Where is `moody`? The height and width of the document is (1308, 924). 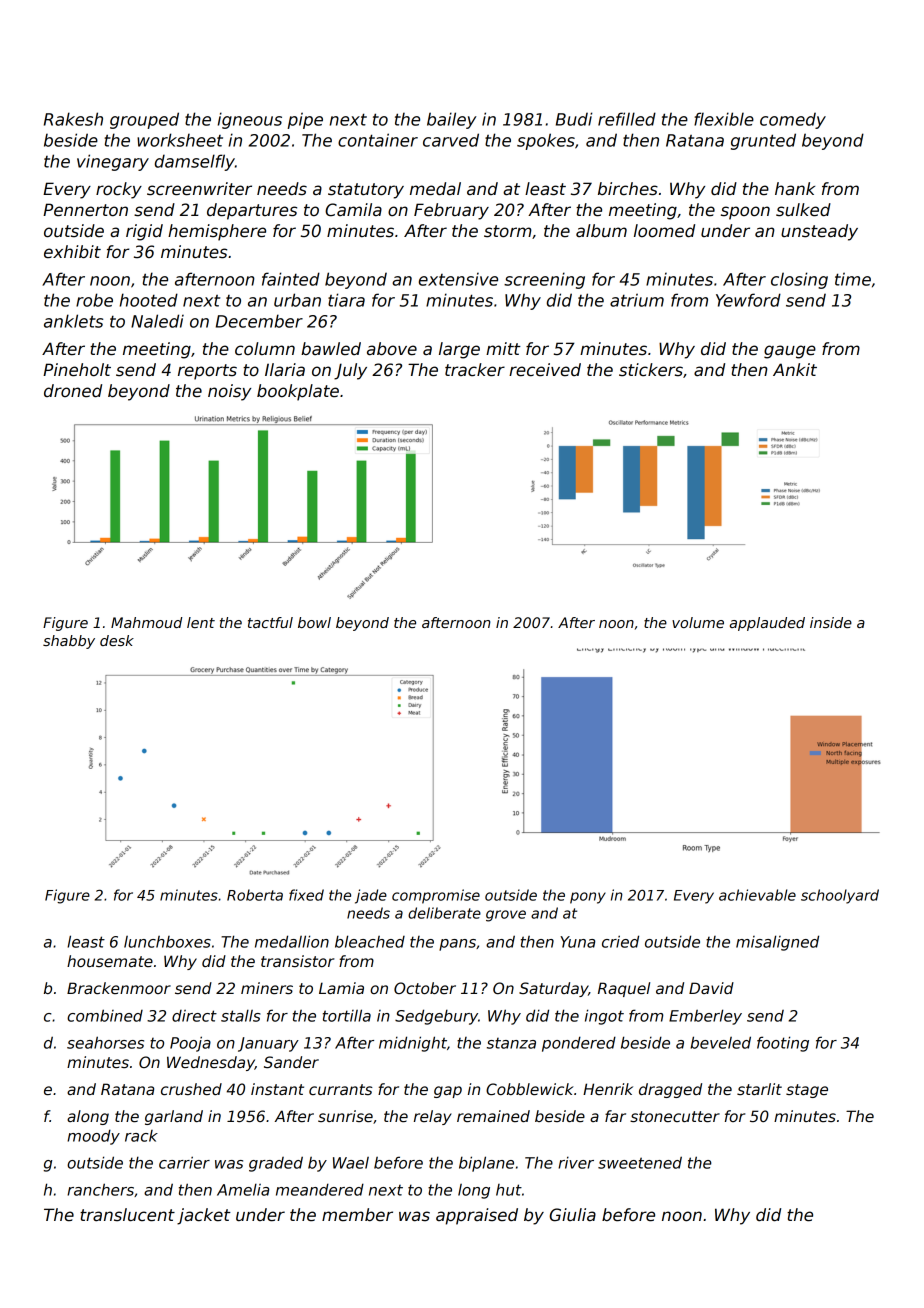
moody is located at coordinates (93, 1137).
